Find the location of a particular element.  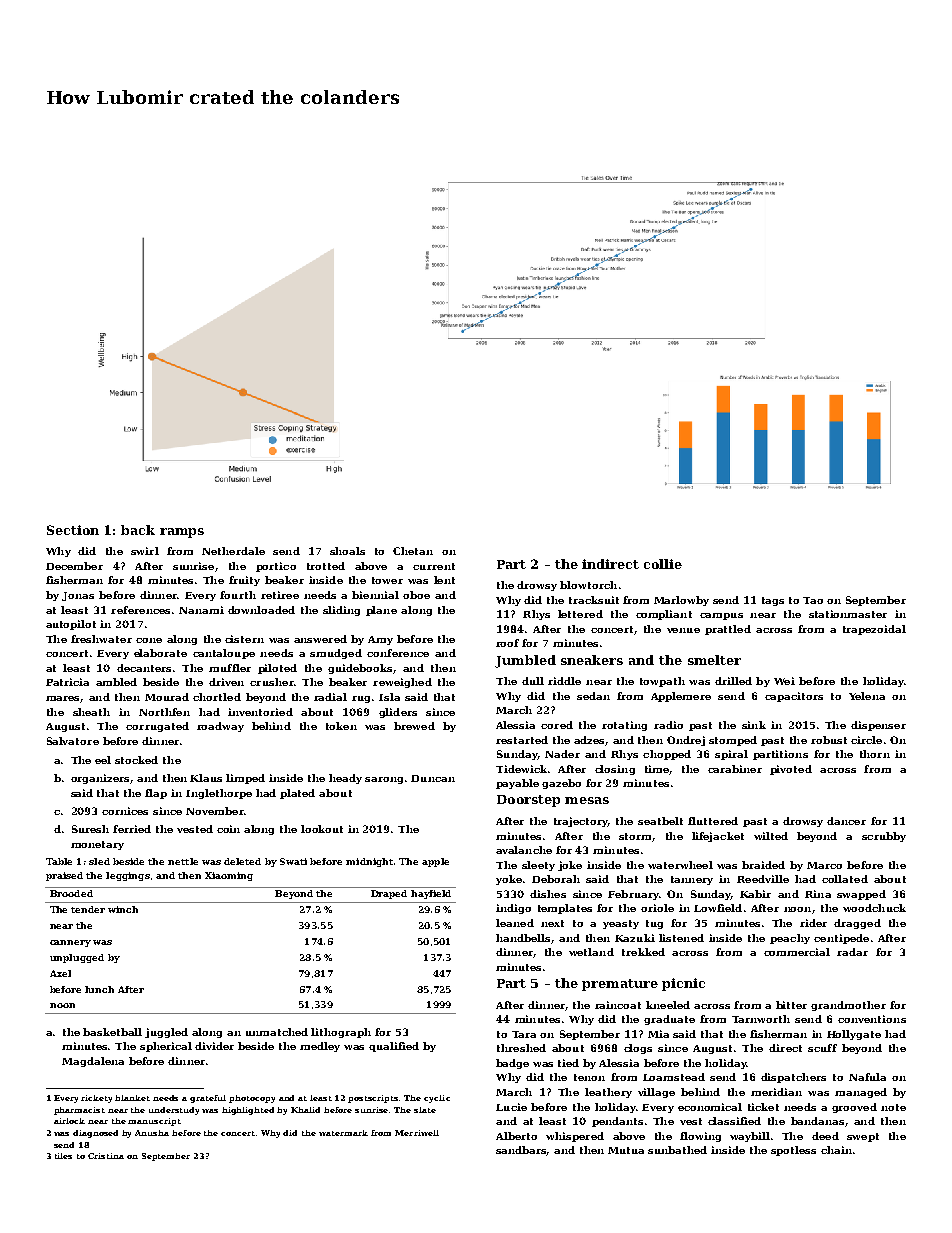

Jonas is located at coordinates (78, 596).
